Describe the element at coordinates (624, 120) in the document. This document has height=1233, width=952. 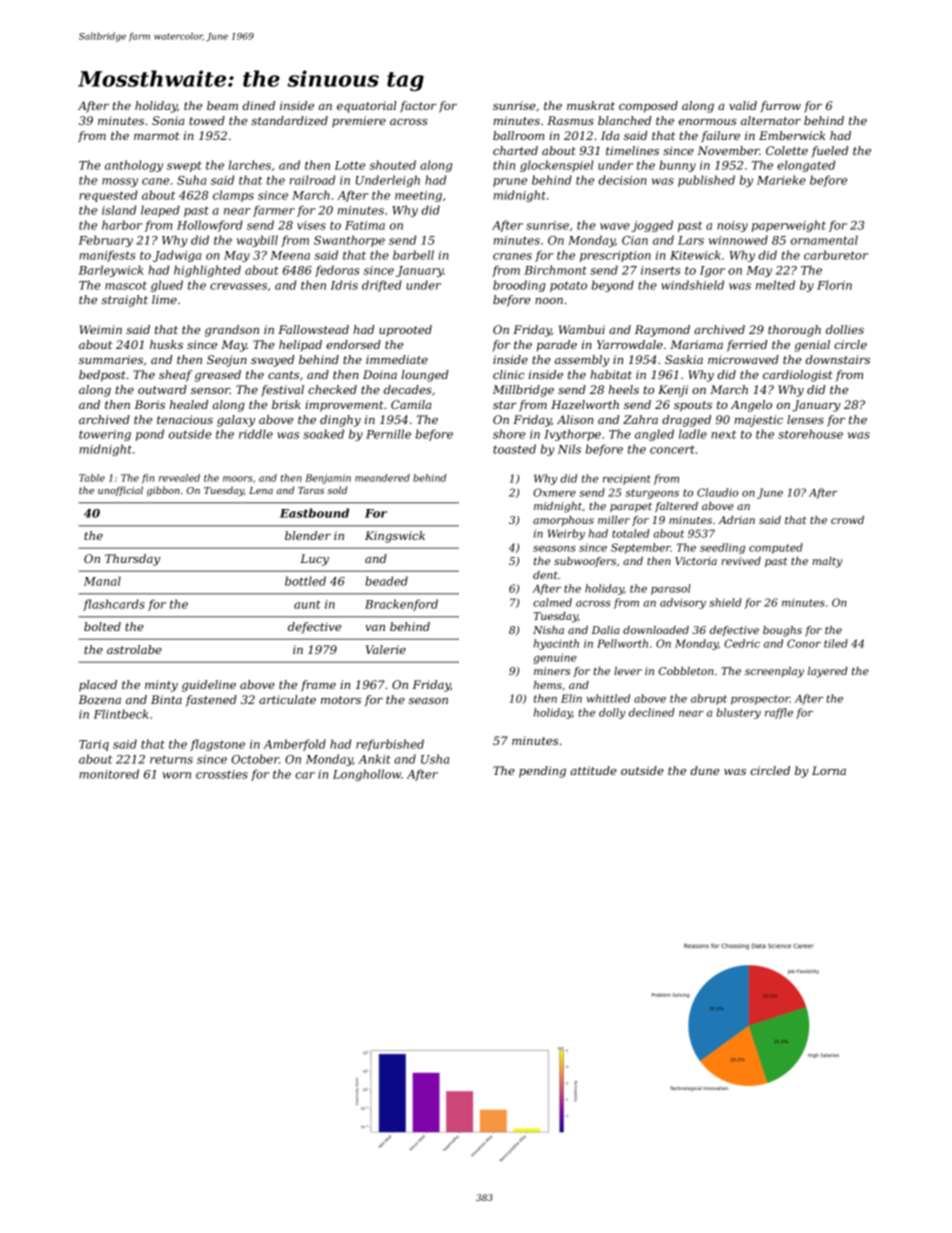
I see `blanched` at that location.
